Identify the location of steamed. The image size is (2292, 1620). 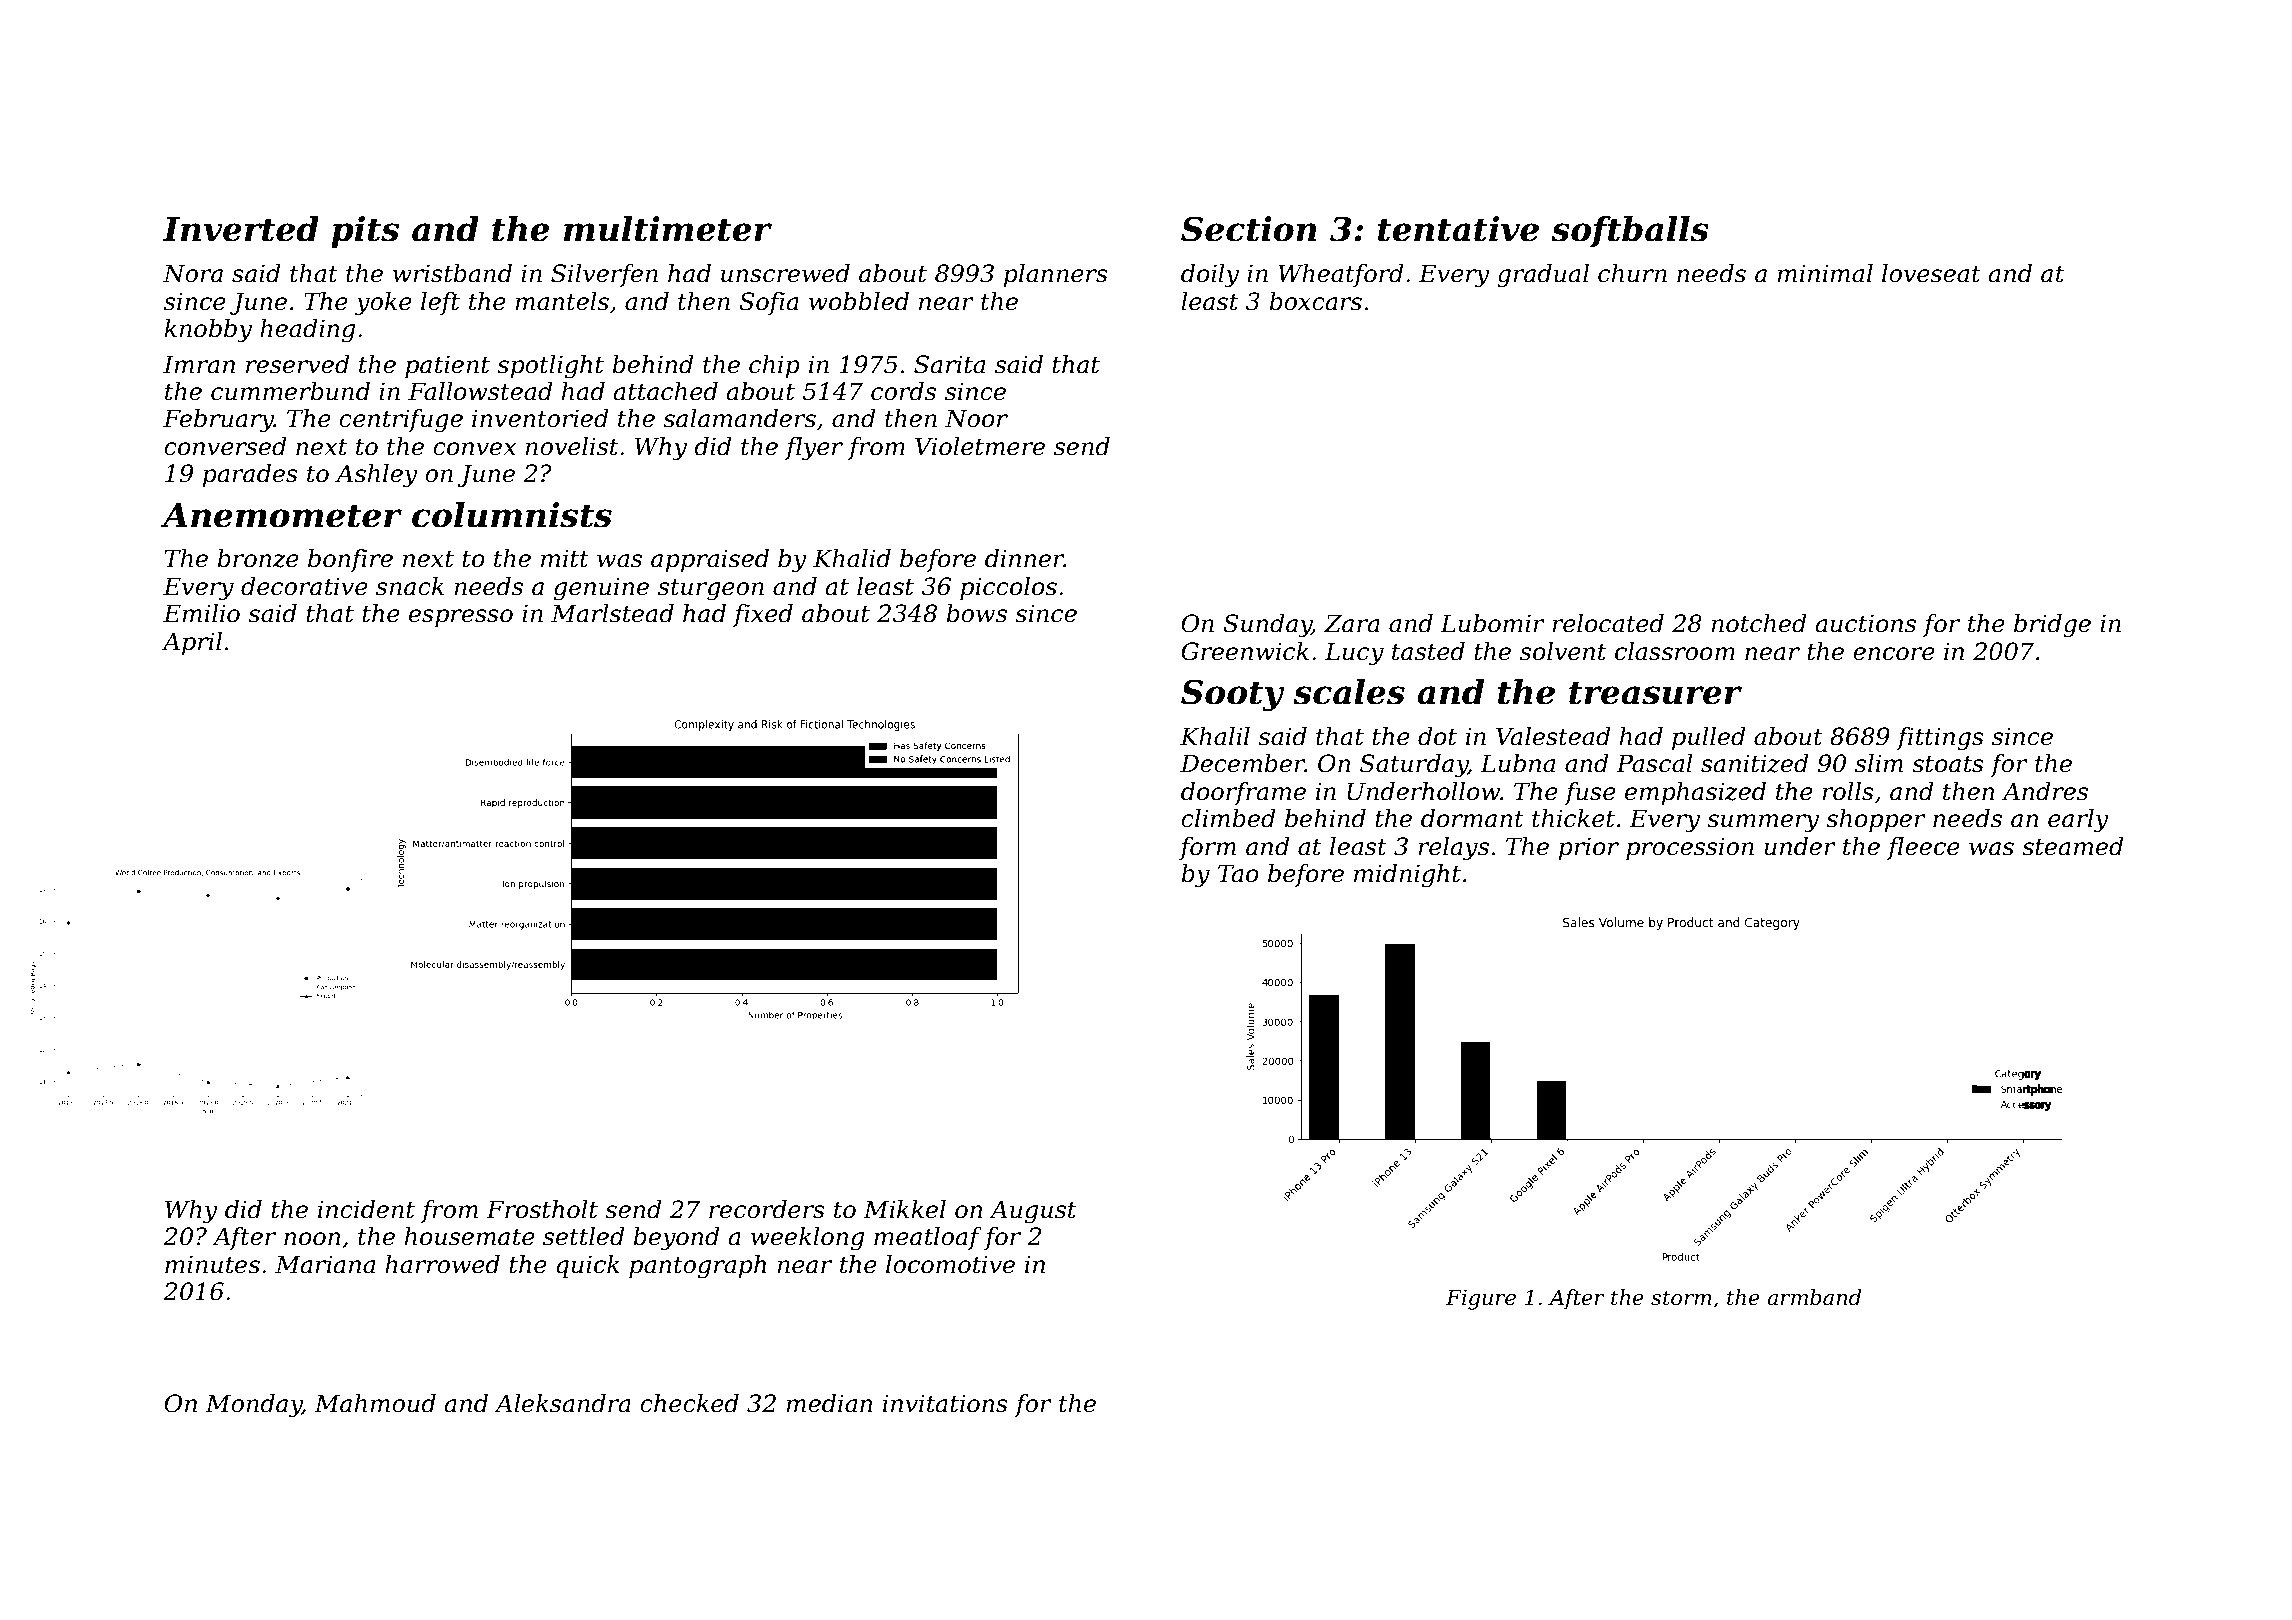
(2073, 846).
